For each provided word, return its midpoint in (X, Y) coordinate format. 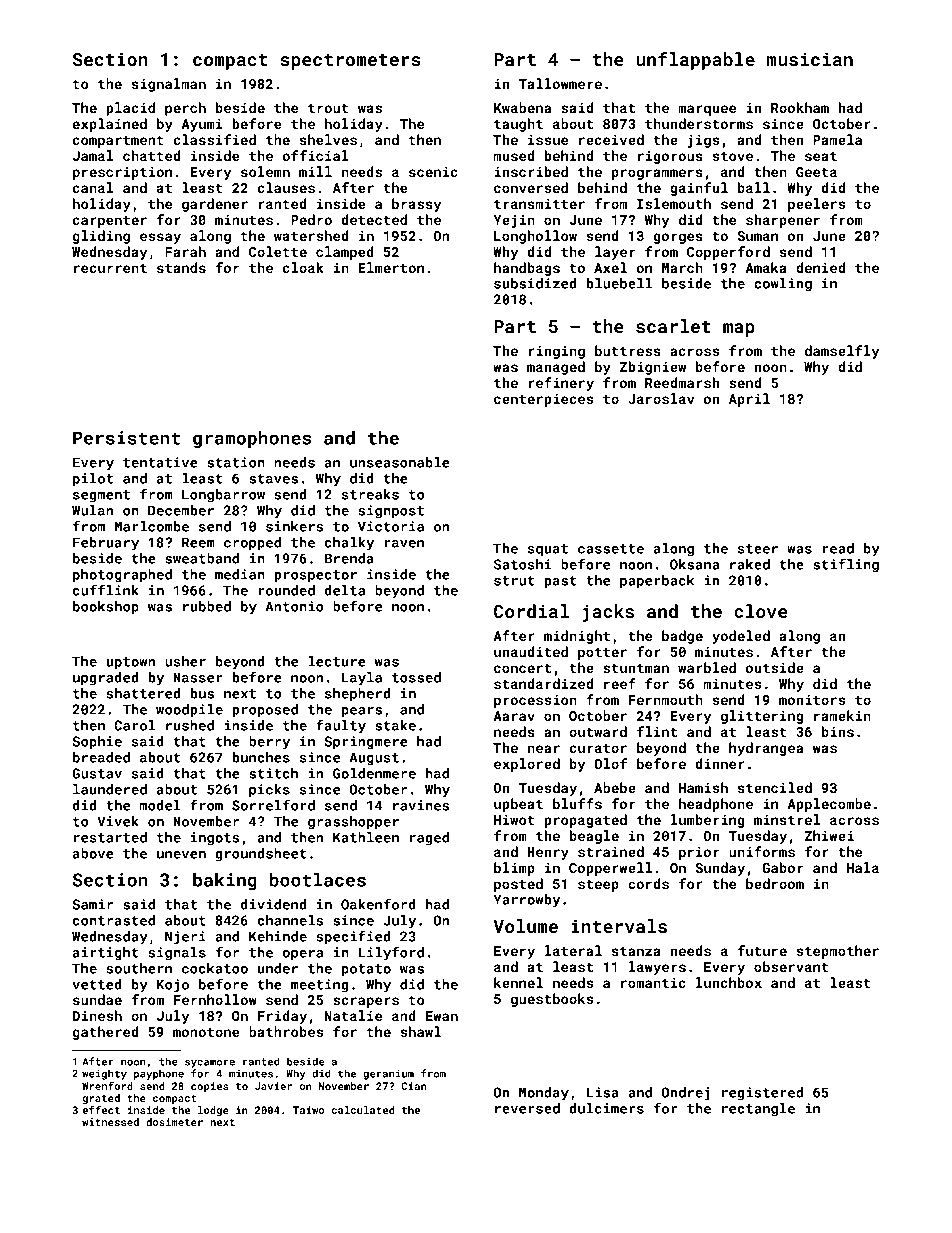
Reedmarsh (682, 382)
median (240, 574)
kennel (518, 982)
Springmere (366, 743)
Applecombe (829, 805)
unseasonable (400, 462)
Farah (185, 251)
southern (139, 968)
